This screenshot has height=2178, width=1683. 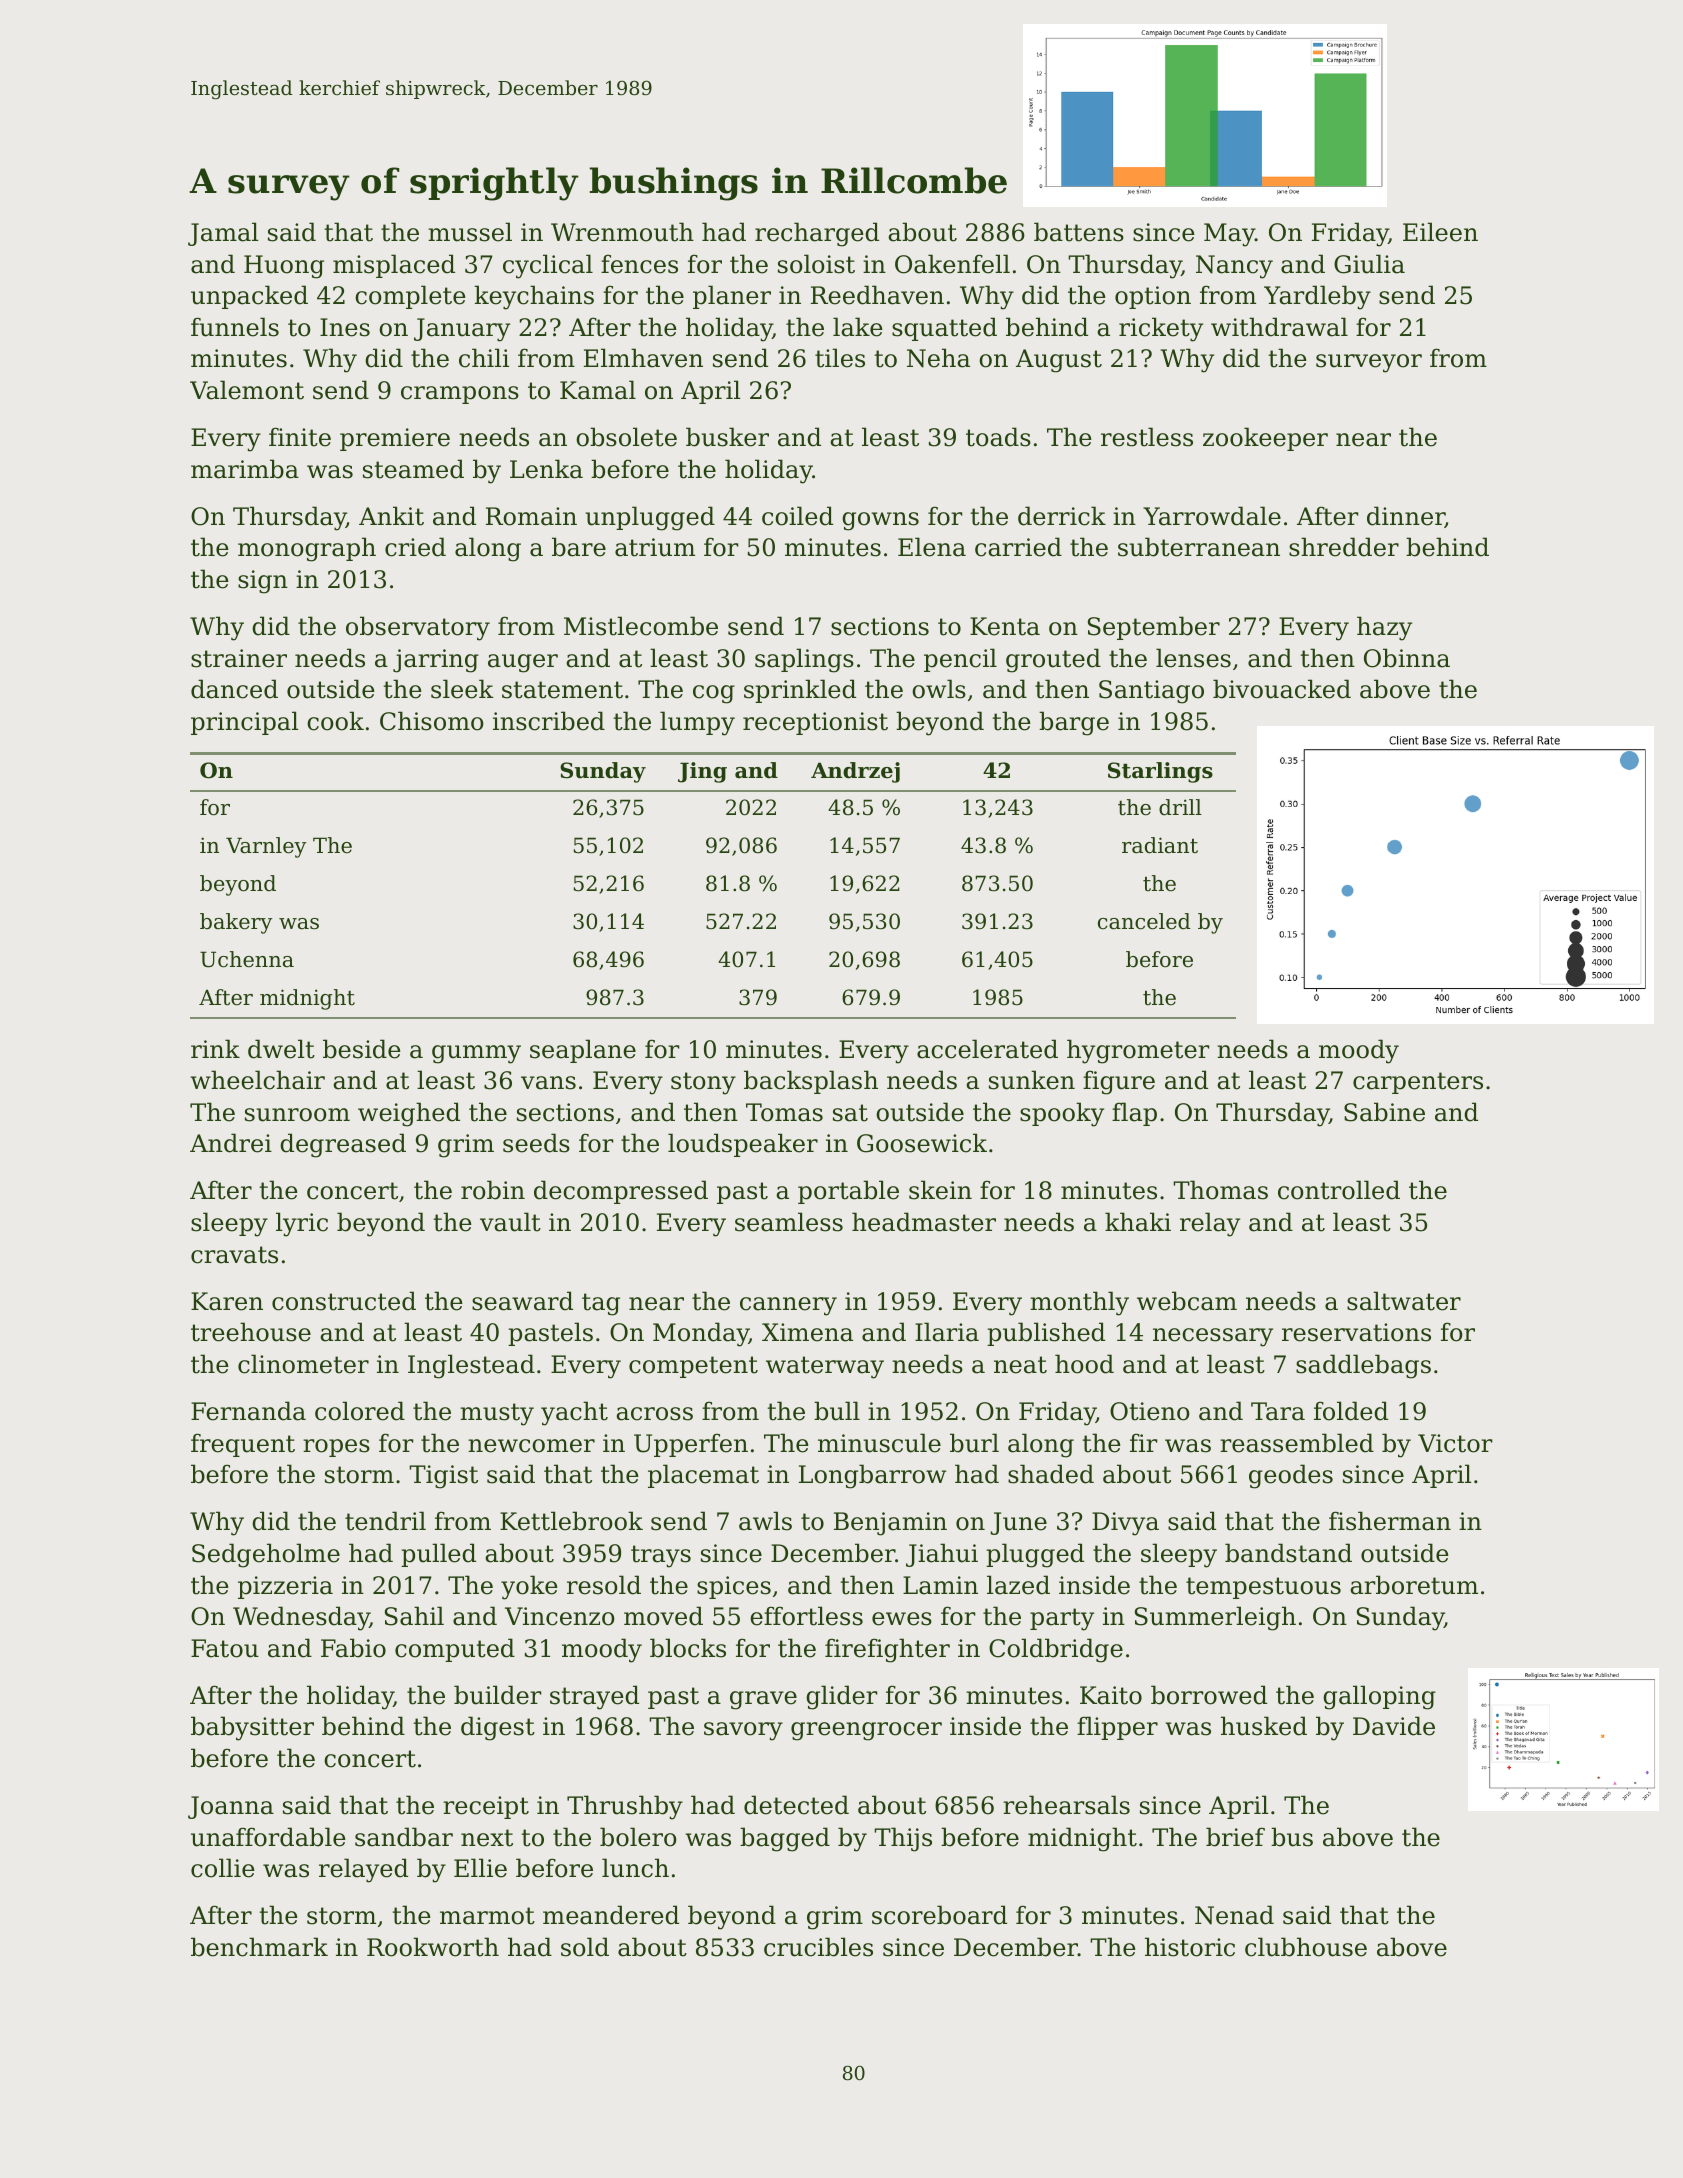 What do you see at coordinates (1418, 1083) in the screenshot?
I see `carpenters` at bounding box center [1418, 1083].
